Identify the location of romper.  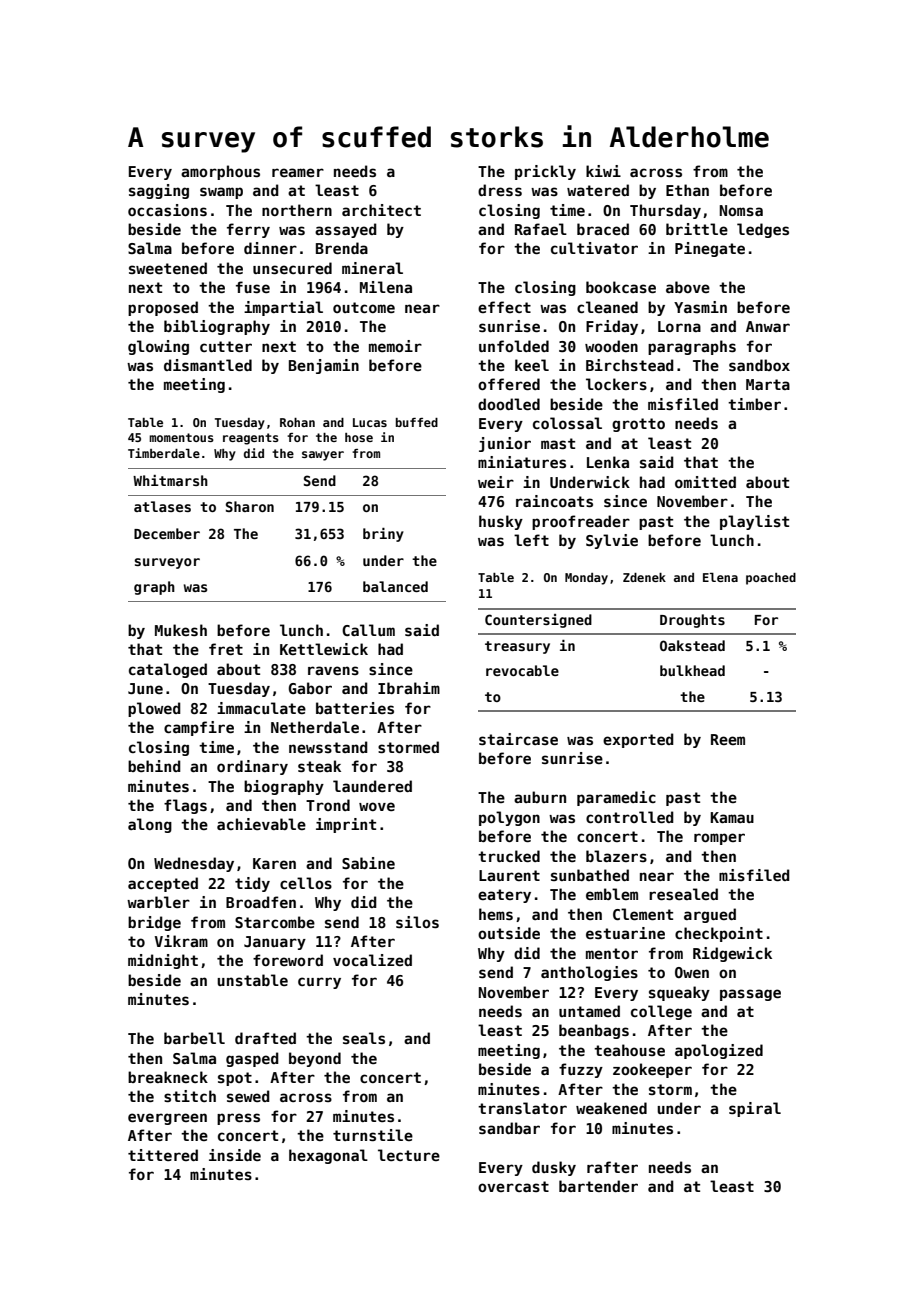
(719, 839).
